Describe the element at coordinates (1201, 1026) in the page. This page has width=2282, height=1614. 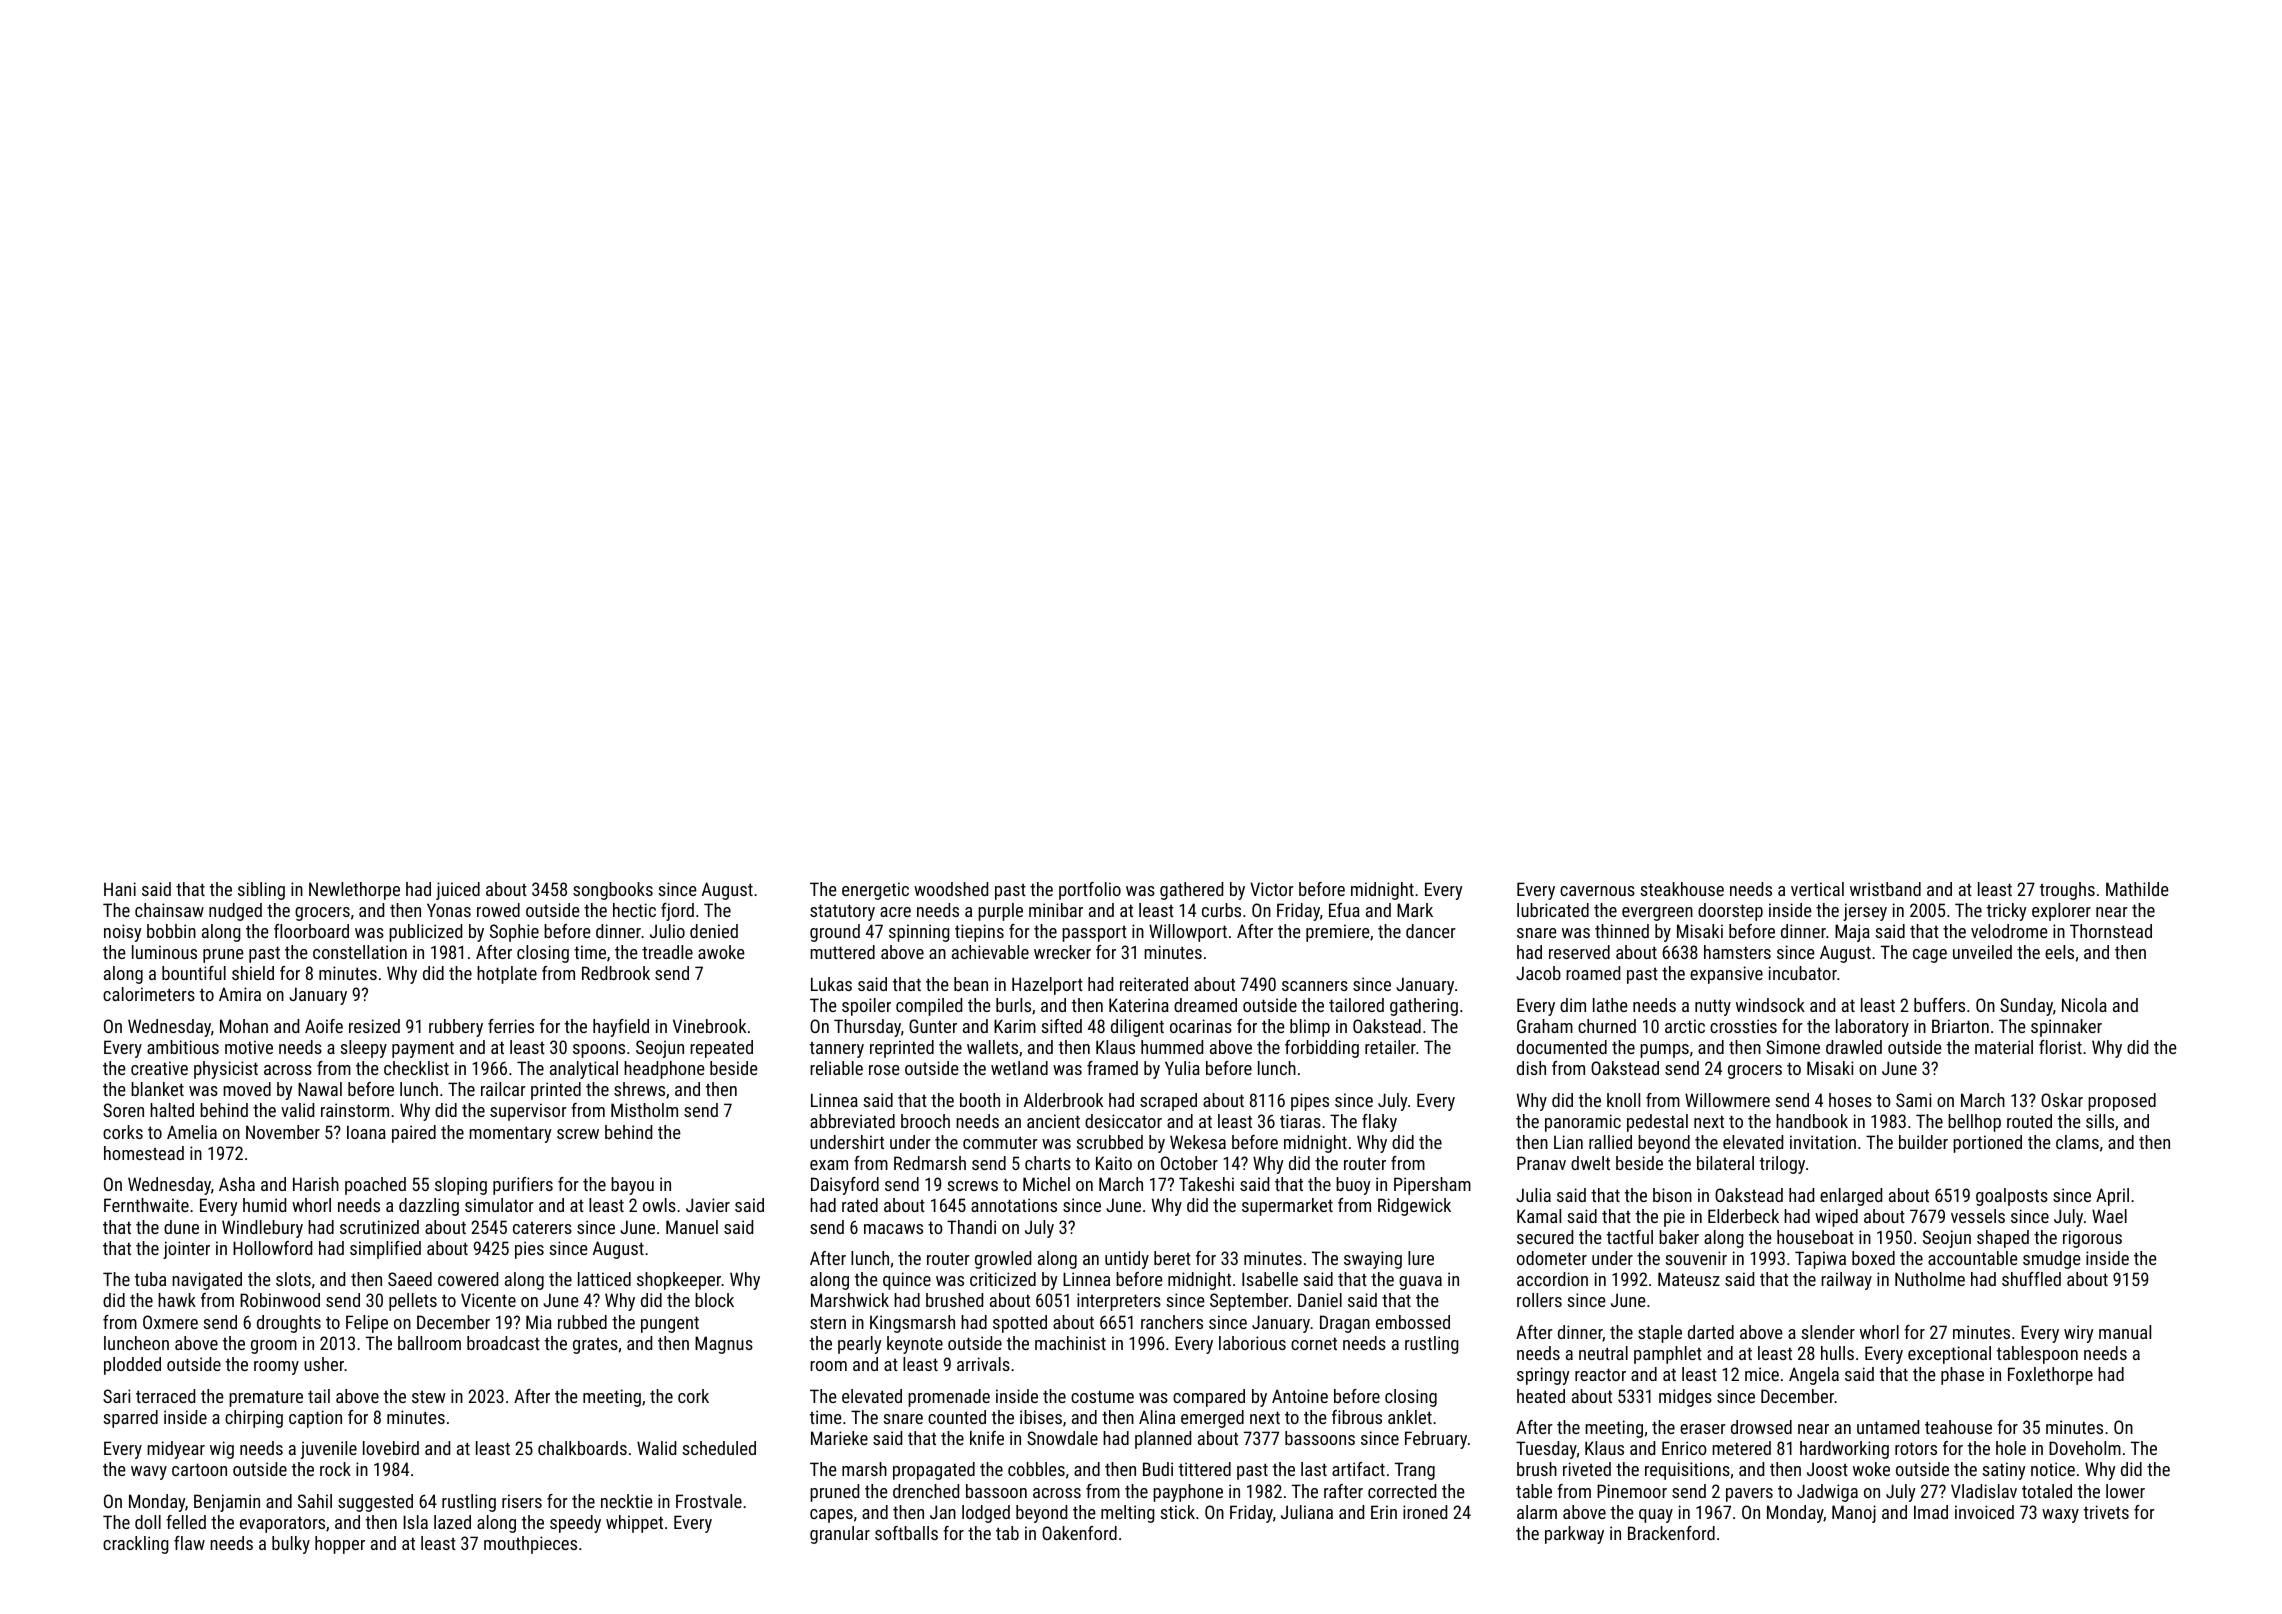
I see `ocarinas` at that location.
